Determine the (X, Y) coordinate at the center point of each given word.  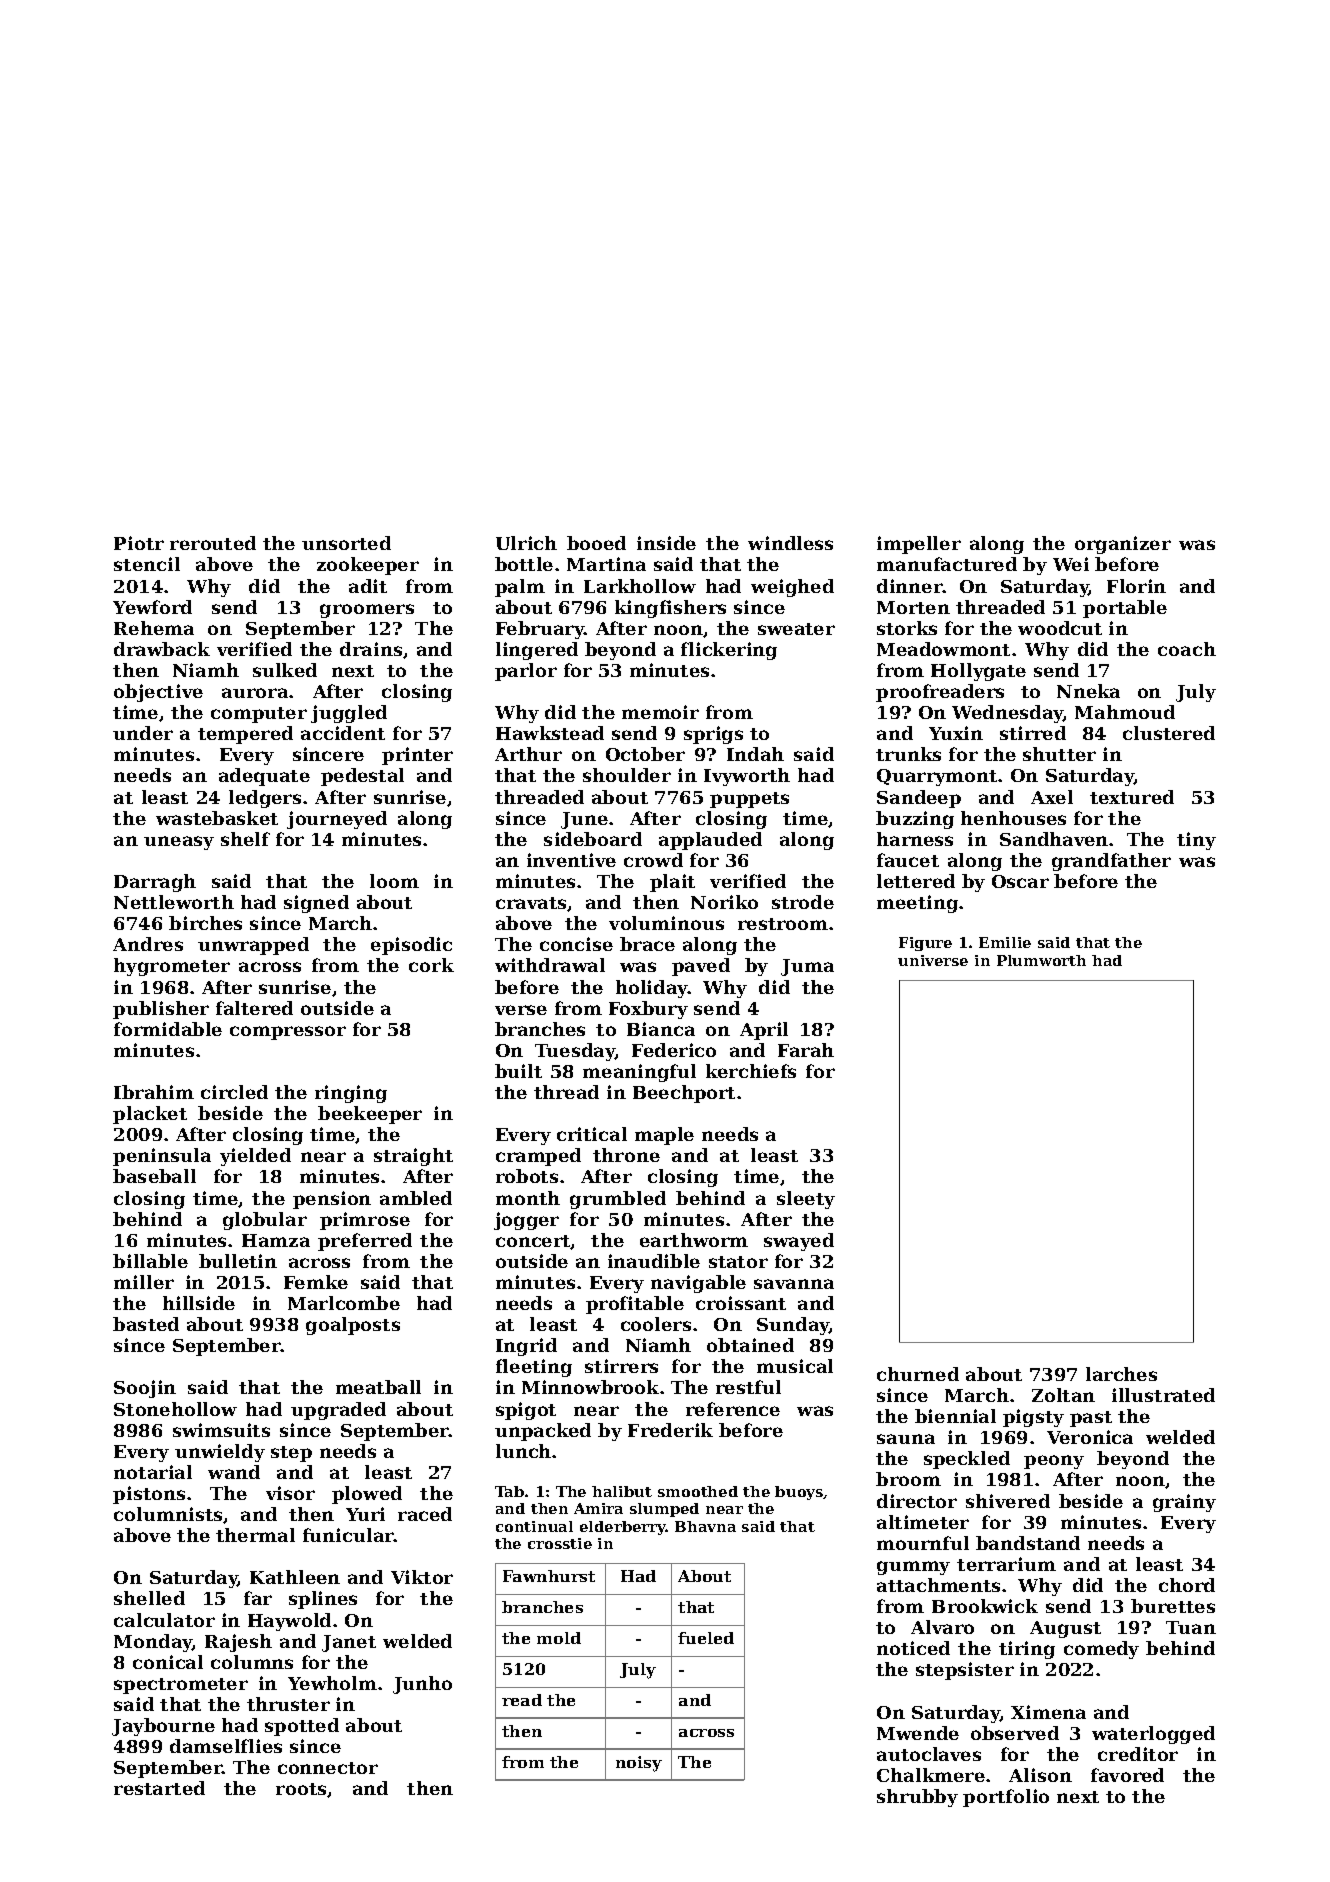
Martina (606, 564)
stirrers (621, 1366)
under (143, 733)
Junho (422, 1685)
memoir (660, 712)
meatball (378, 1387)
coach (1187, 649)
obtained (750, 1345)
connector (328, 1768)
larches (1121, 1374)
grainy (1184, 1503)
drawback (162, 649)
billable (150, 1261)
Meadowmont (943, 649)
